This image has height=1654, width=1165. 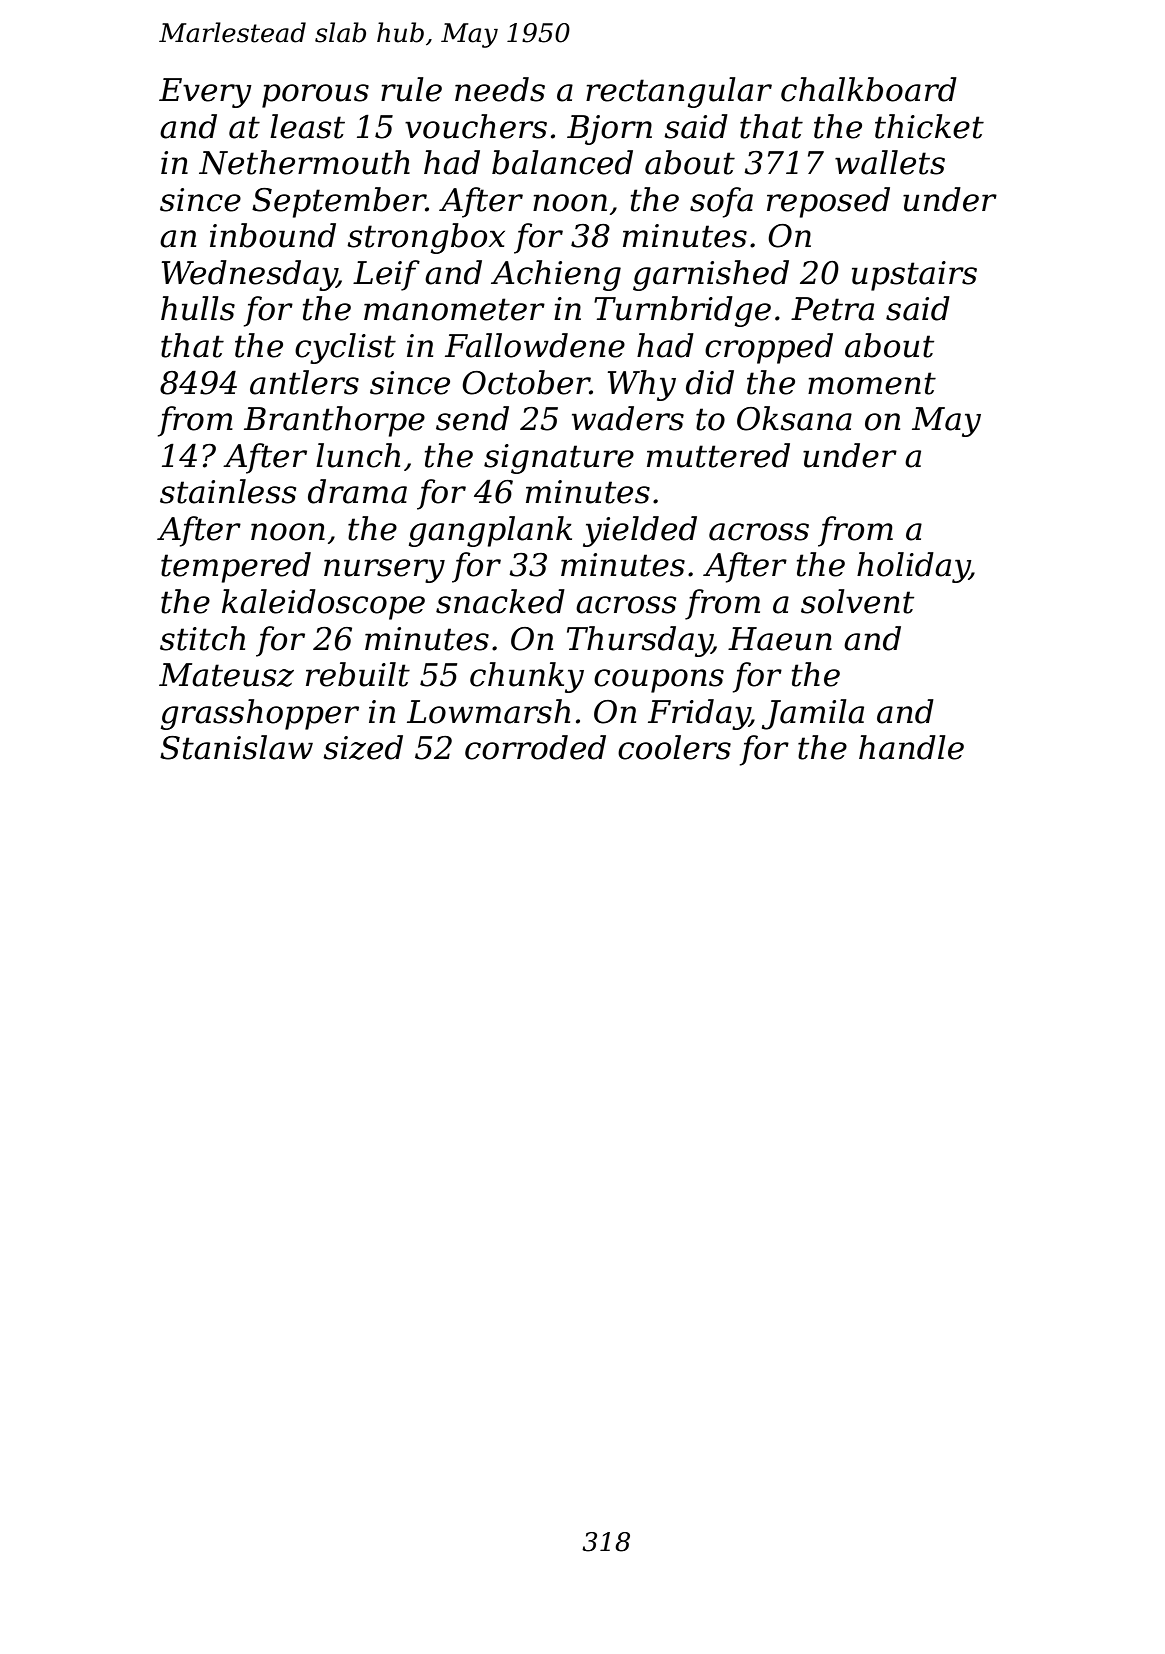 What do you see at coordinates (226, 675) in the image?
I see `Mateusz` at bounding box center [226, 675].
